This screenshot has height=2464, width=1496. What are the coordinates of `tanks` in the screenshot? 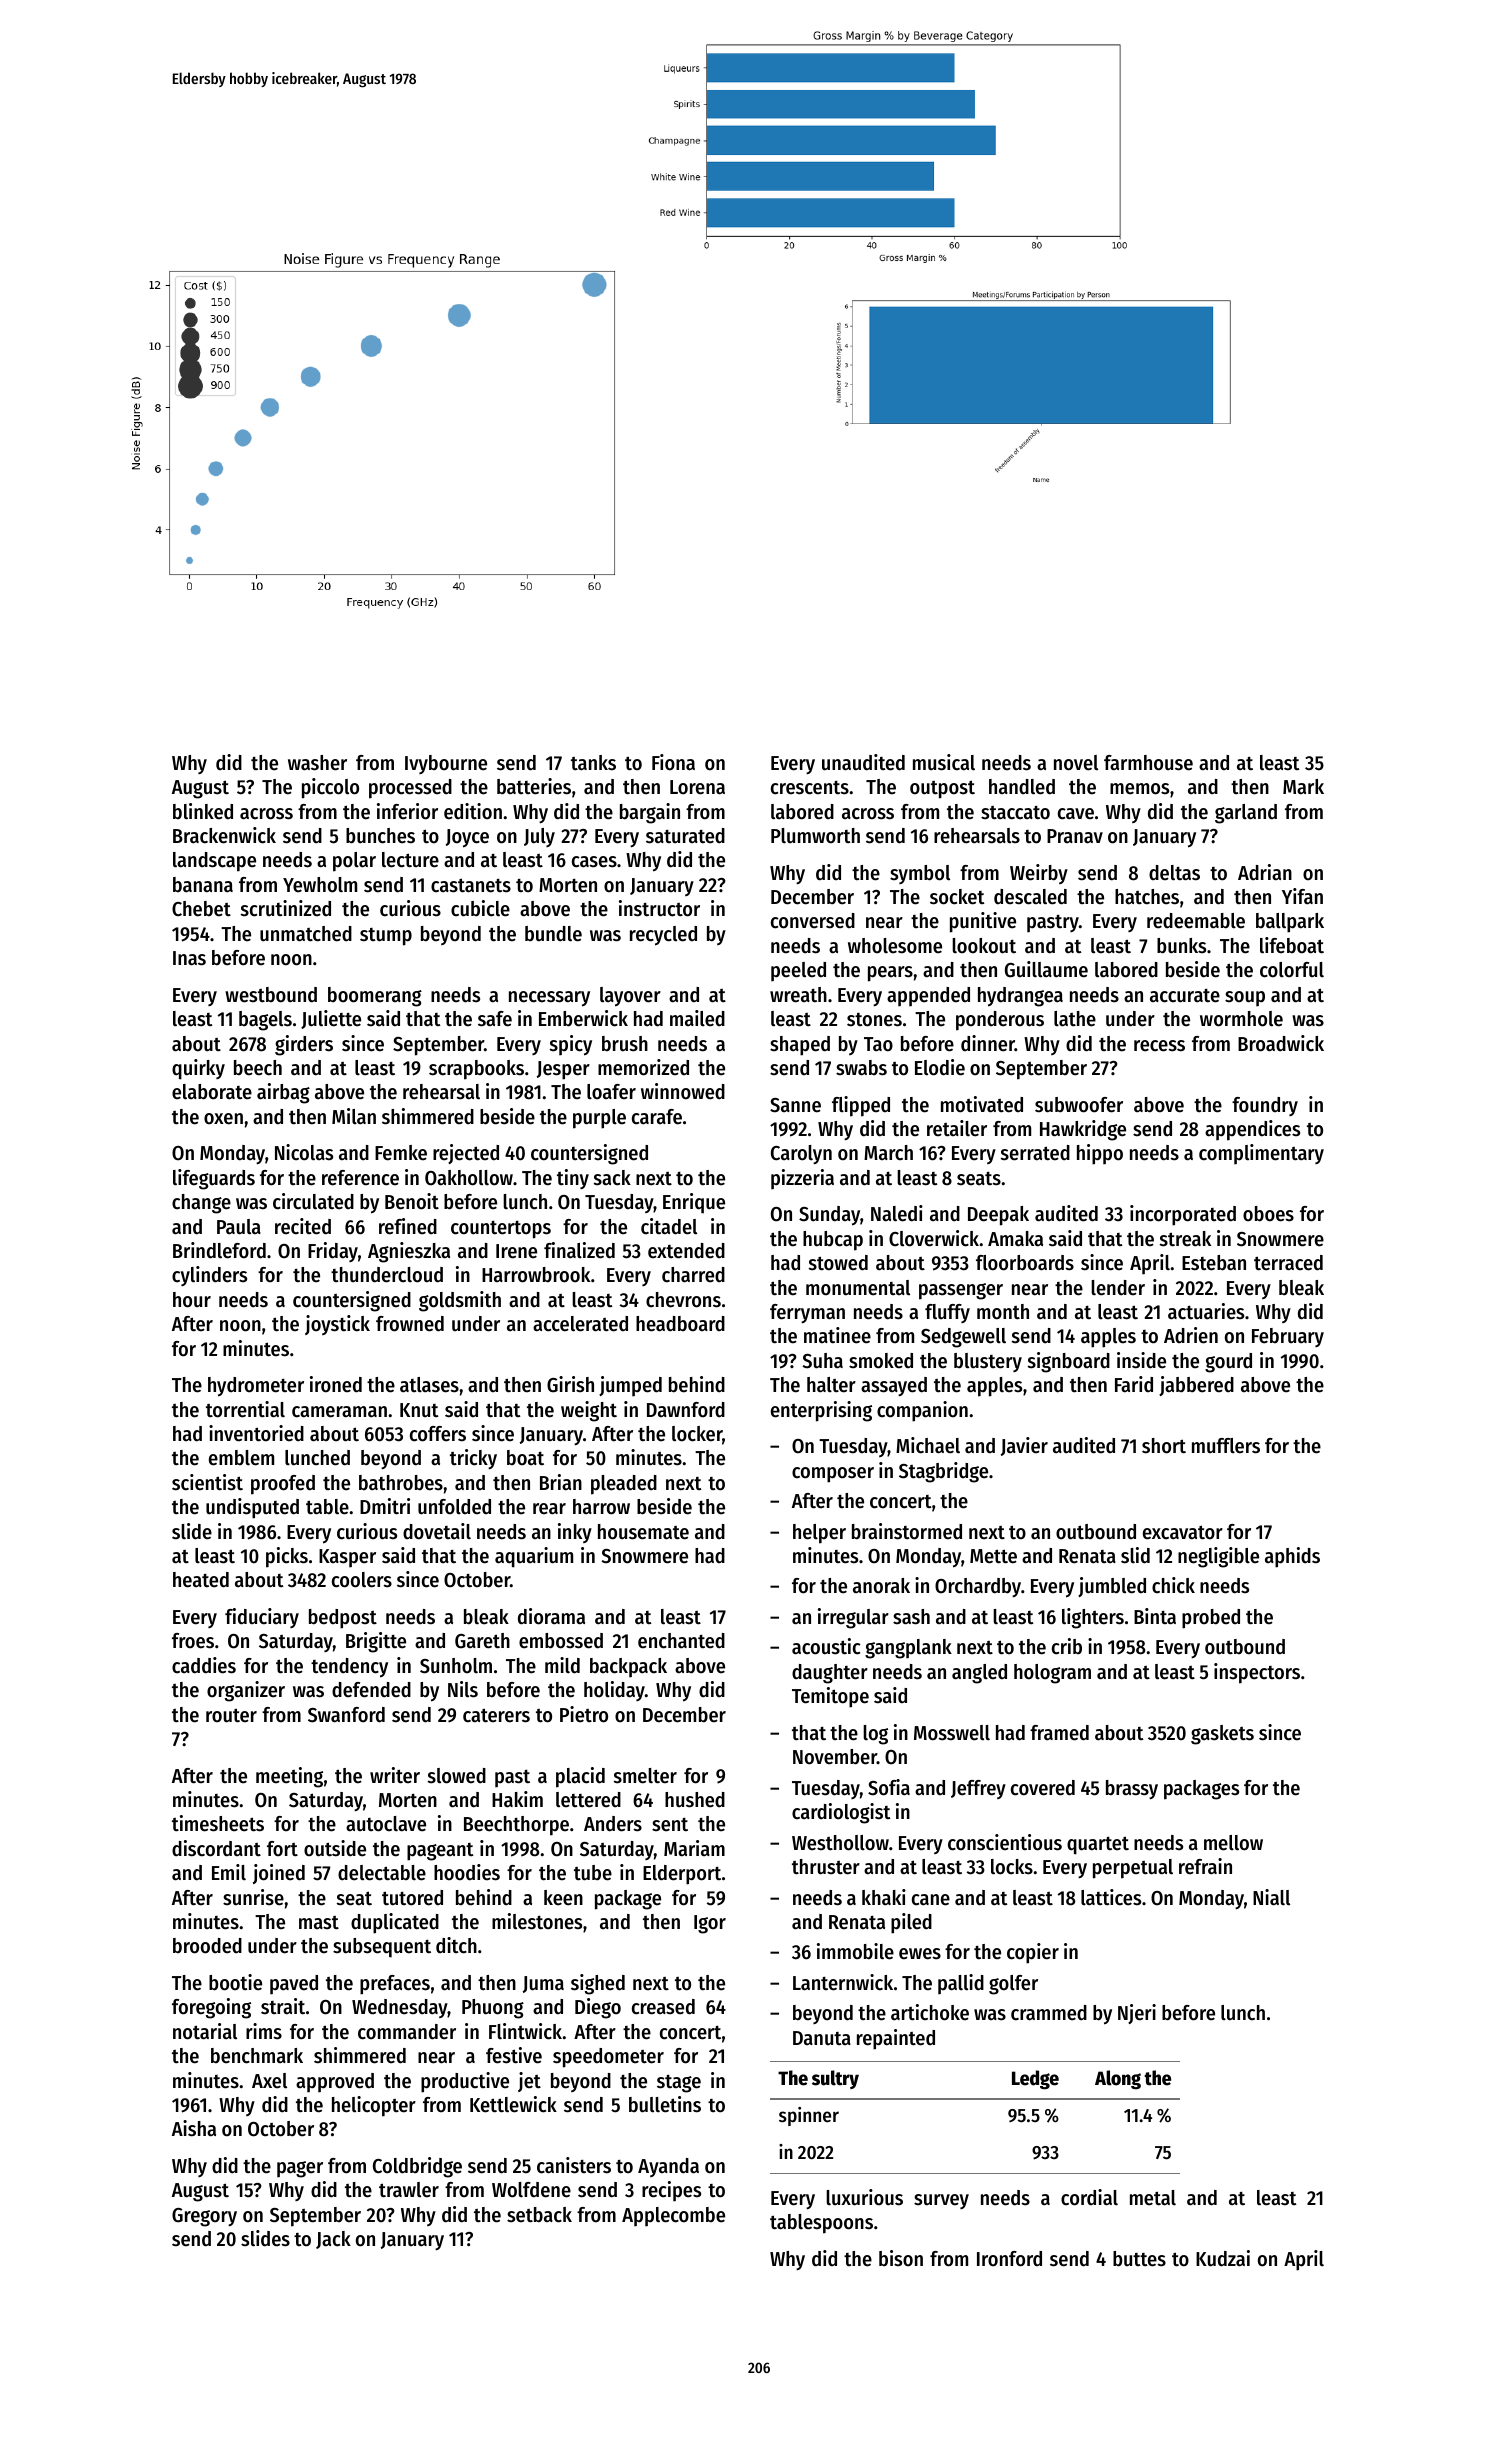 It's located at (593, 763).
